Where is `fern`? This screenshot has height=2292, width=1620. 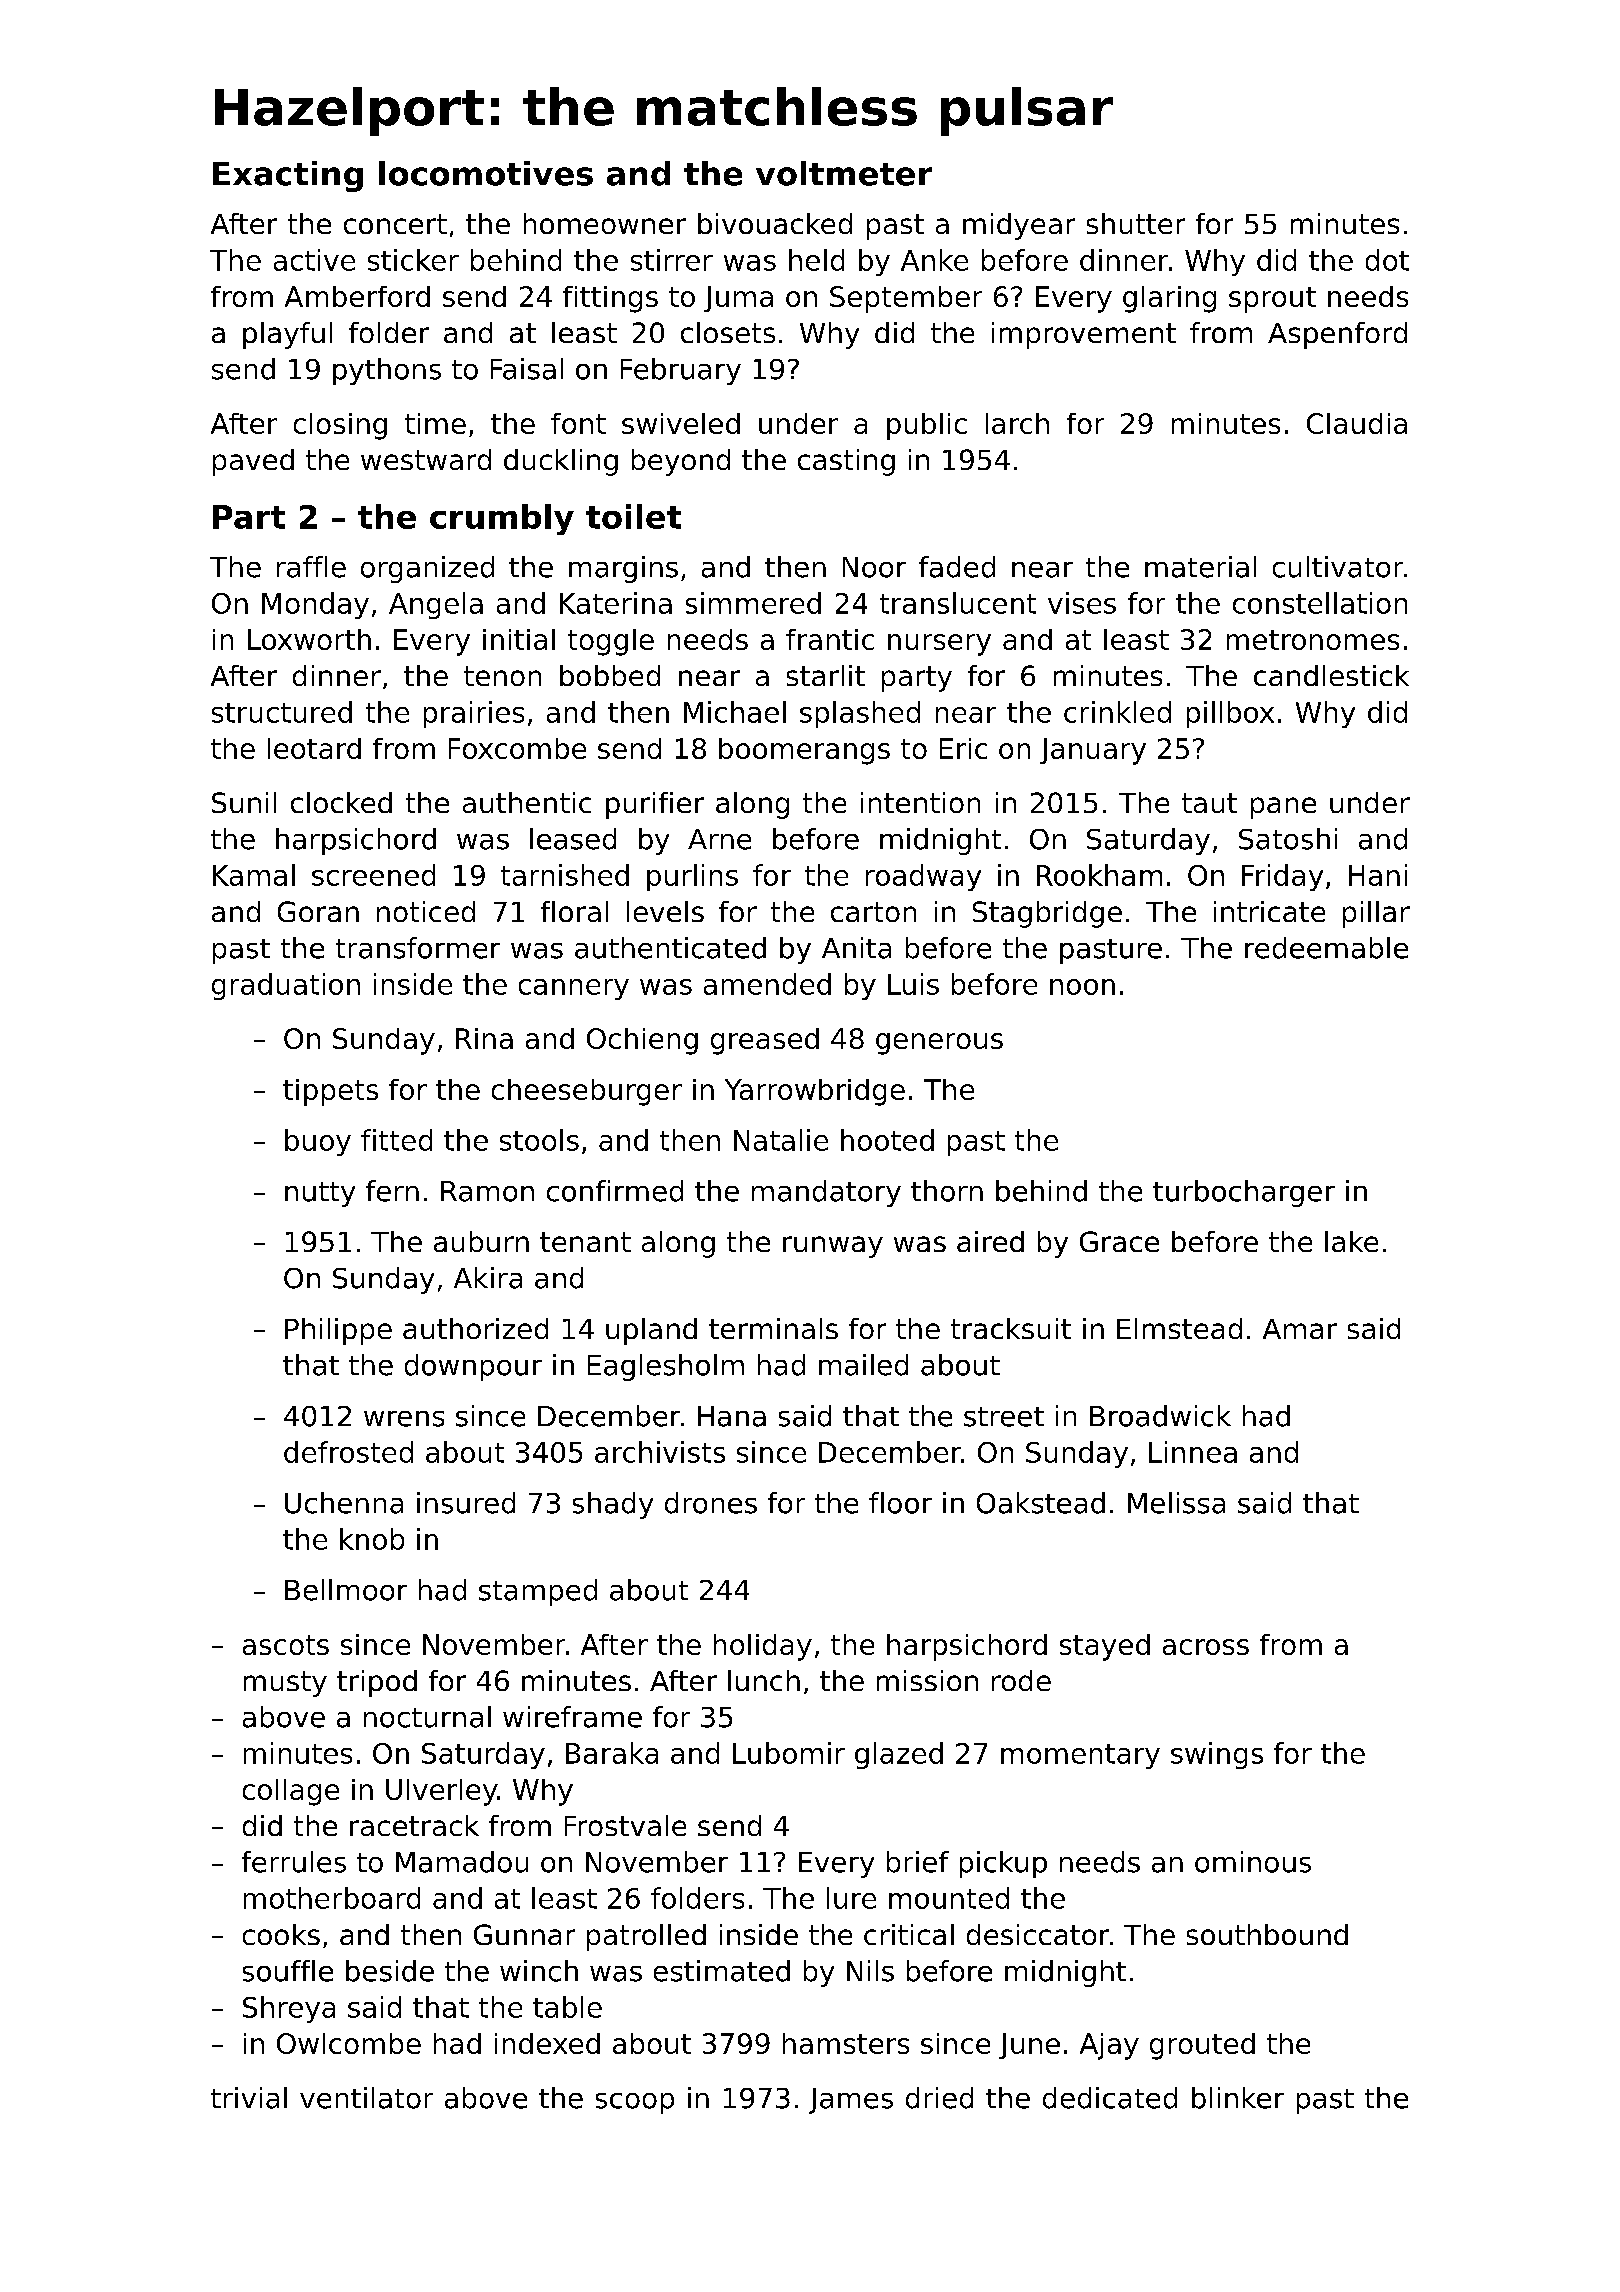 fern is located at coordinates (392, 1191).
